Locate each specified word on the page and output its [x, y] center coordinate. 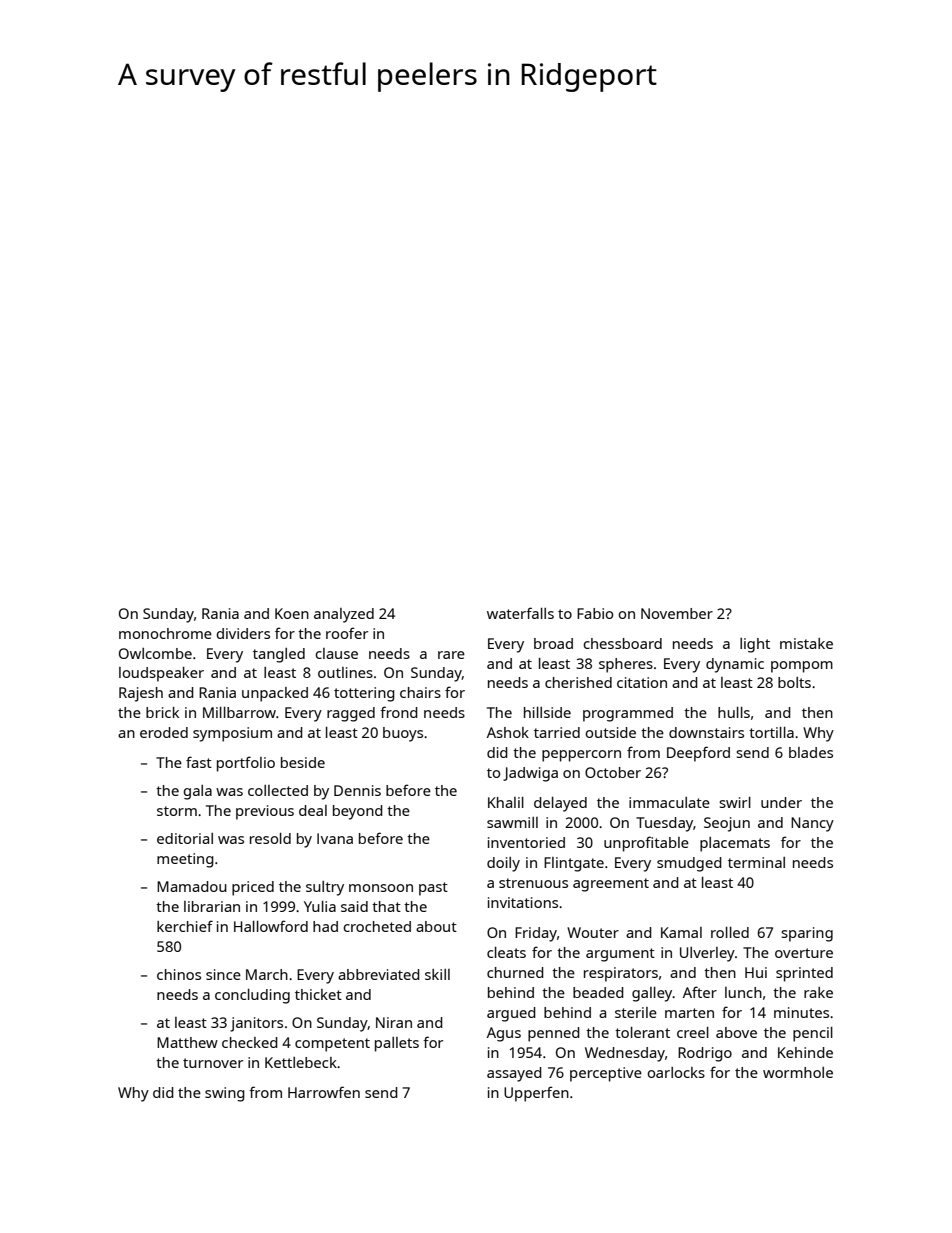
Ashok [508, 732]
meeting [185, 860]
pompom [802, 667]
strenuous [533, 883]
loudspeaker [161, 674]
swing [225, 1094]
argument [620, 955]
